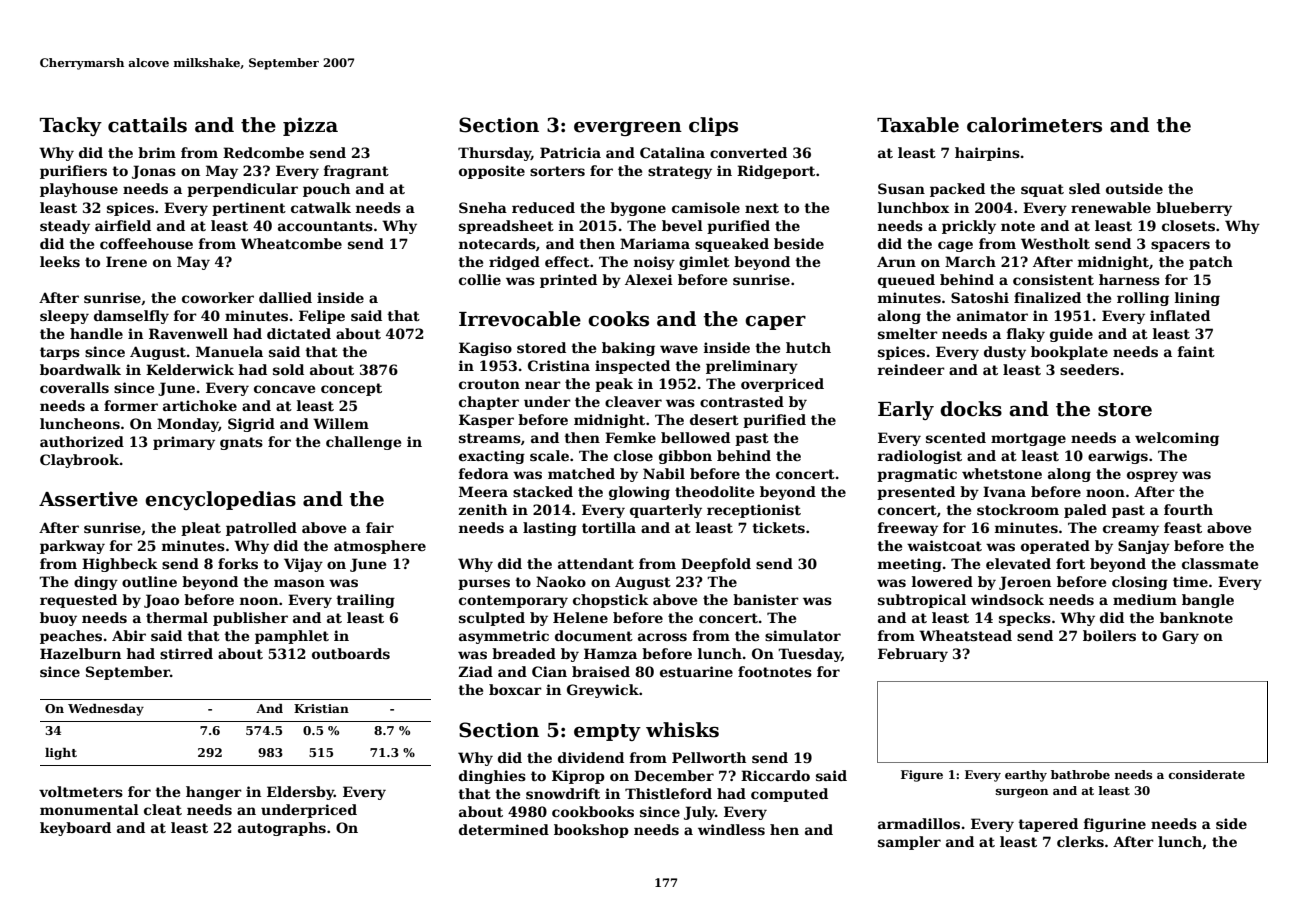 Image resolution: width=1308 pixels, height=924 pixels. What do you see at coordinates (147, 125) in the document?
I see `cattails` at bounding box center [147, 125].
